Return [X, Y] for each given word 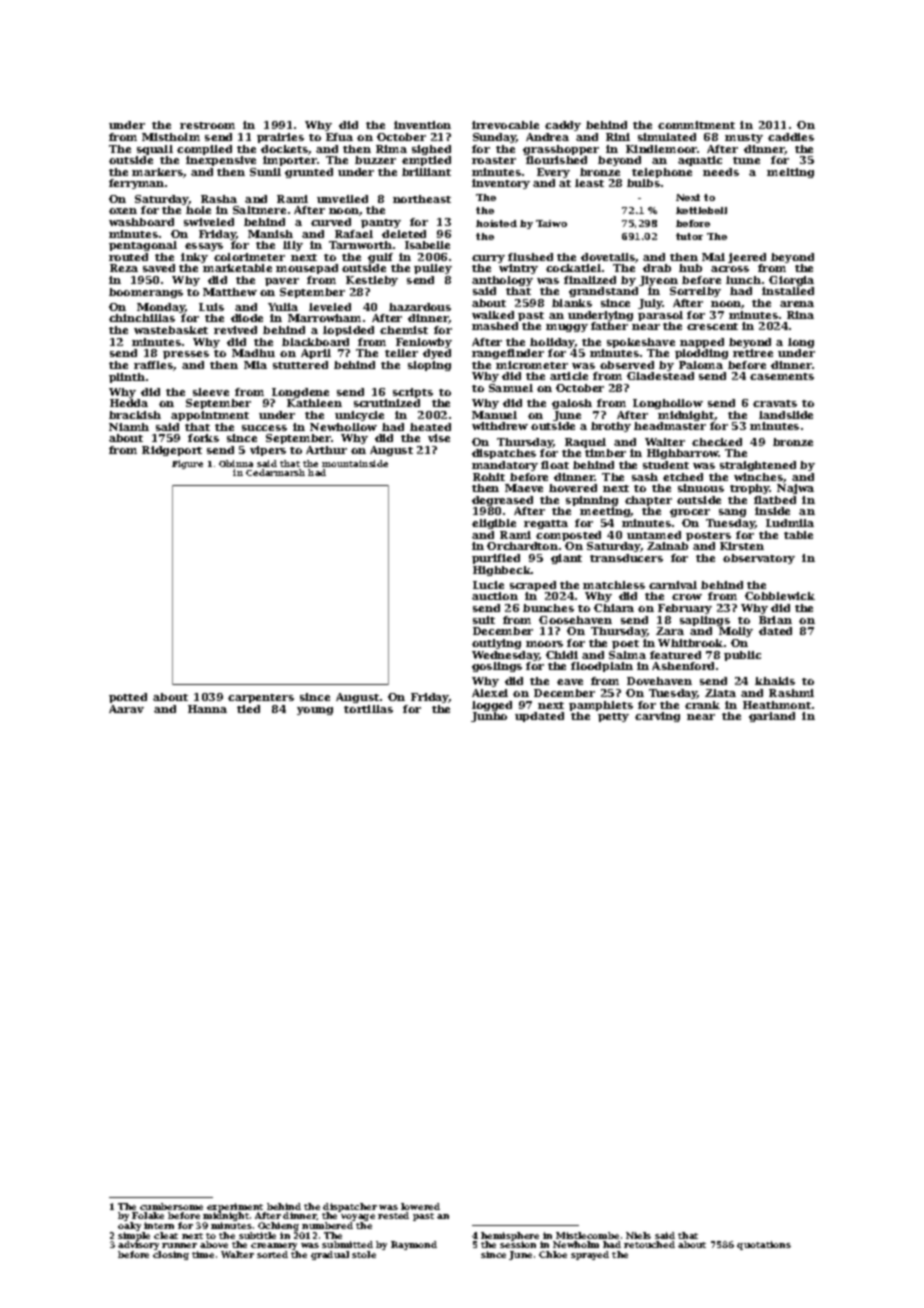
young [315, 711]
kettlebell [701, 210]
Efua [339, 137]
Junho [489, 717]
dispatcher [350, 1208]
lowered [420, 1206]
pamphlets [601, 706]
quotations [764, 1245]
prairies [280, 138]
